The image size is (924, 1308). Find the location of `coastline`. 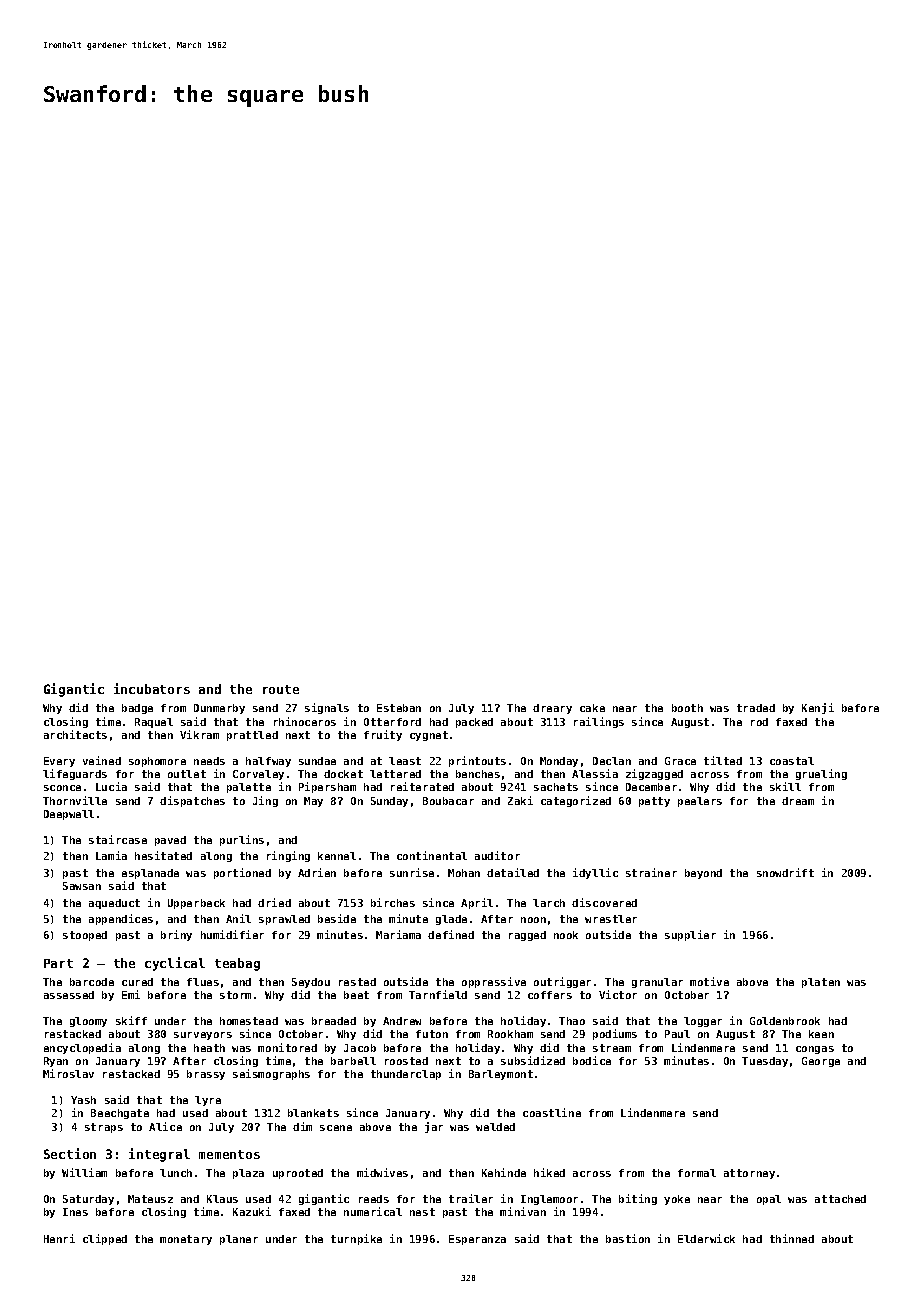

coastline is located at coordinates (552, 1112).
